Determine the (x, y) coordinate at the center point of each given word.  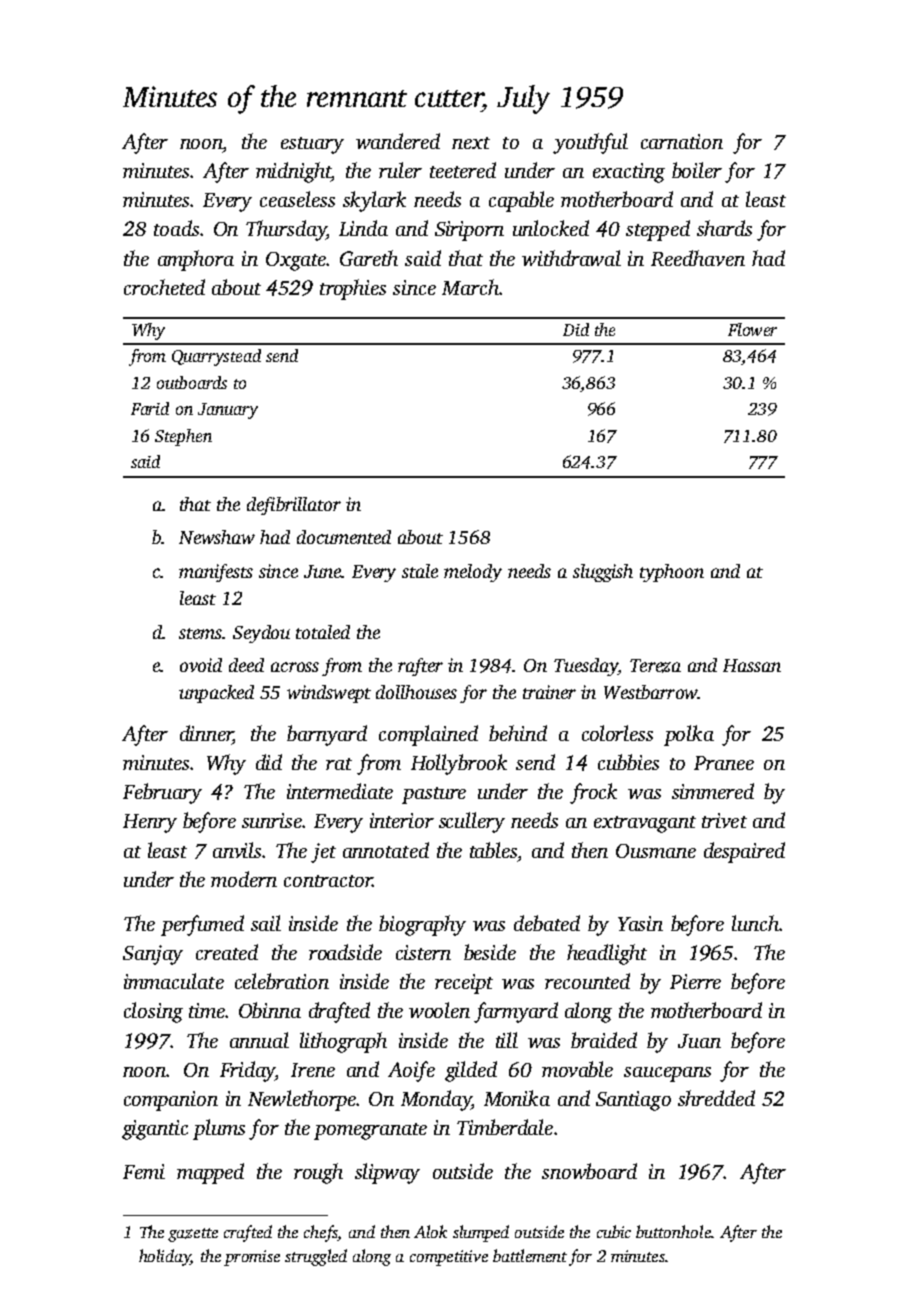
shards (724, 228)
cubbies (628, 762)
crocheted (164, 287)
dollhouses (416, 692)
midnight (293, 172)
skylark (374, 201)
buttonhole (673, 1231)
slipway (387, 1173)
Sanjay (153, 955)
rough (318, 1173)
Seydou (261, 634)
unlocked (551, 228)
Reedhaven (698, 258)
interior (402, 820)
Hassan (752, 665)
